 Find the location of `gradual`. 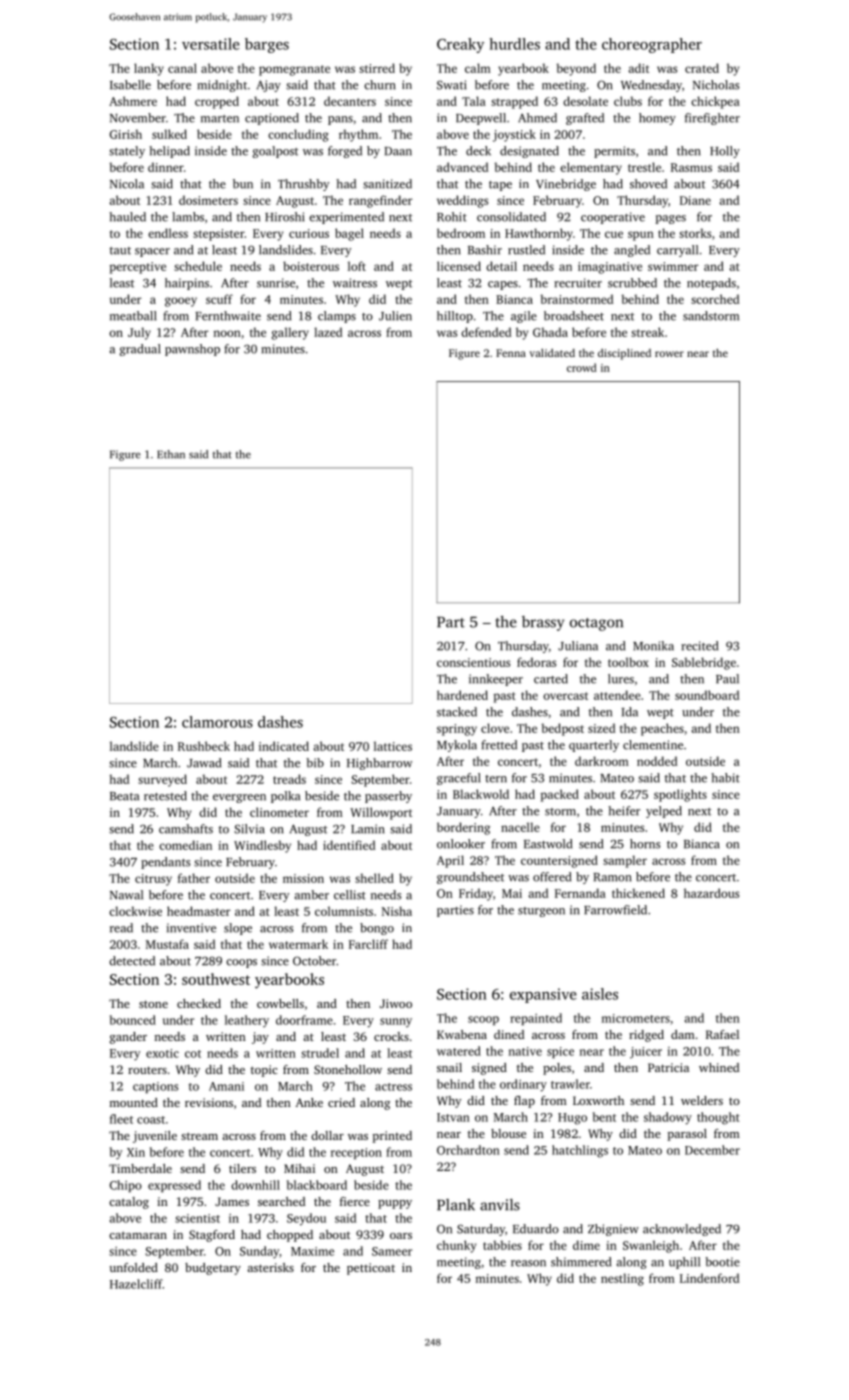

gradual is located at coordinates (139, 350).
